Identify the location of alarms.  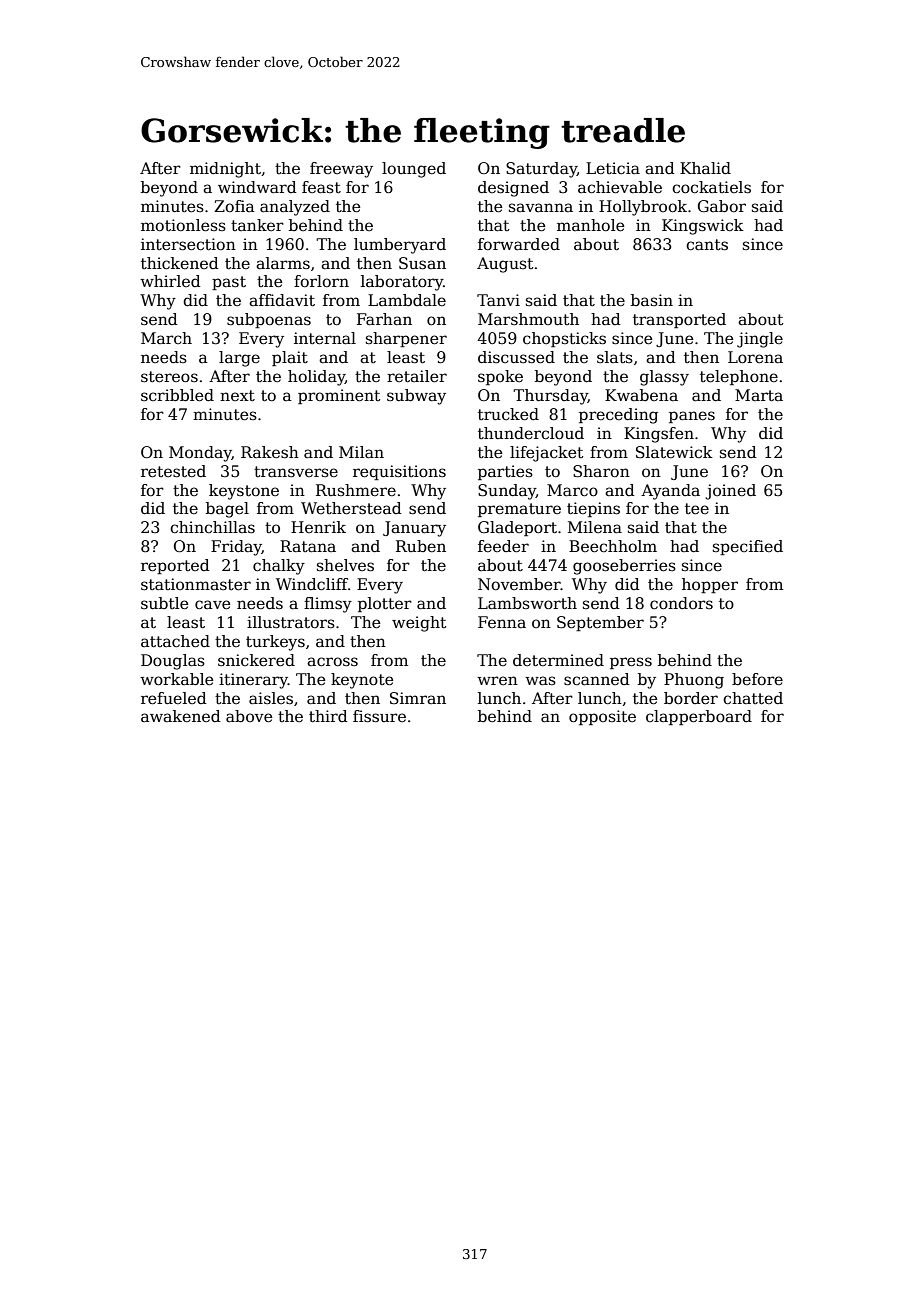
(283, 263).
